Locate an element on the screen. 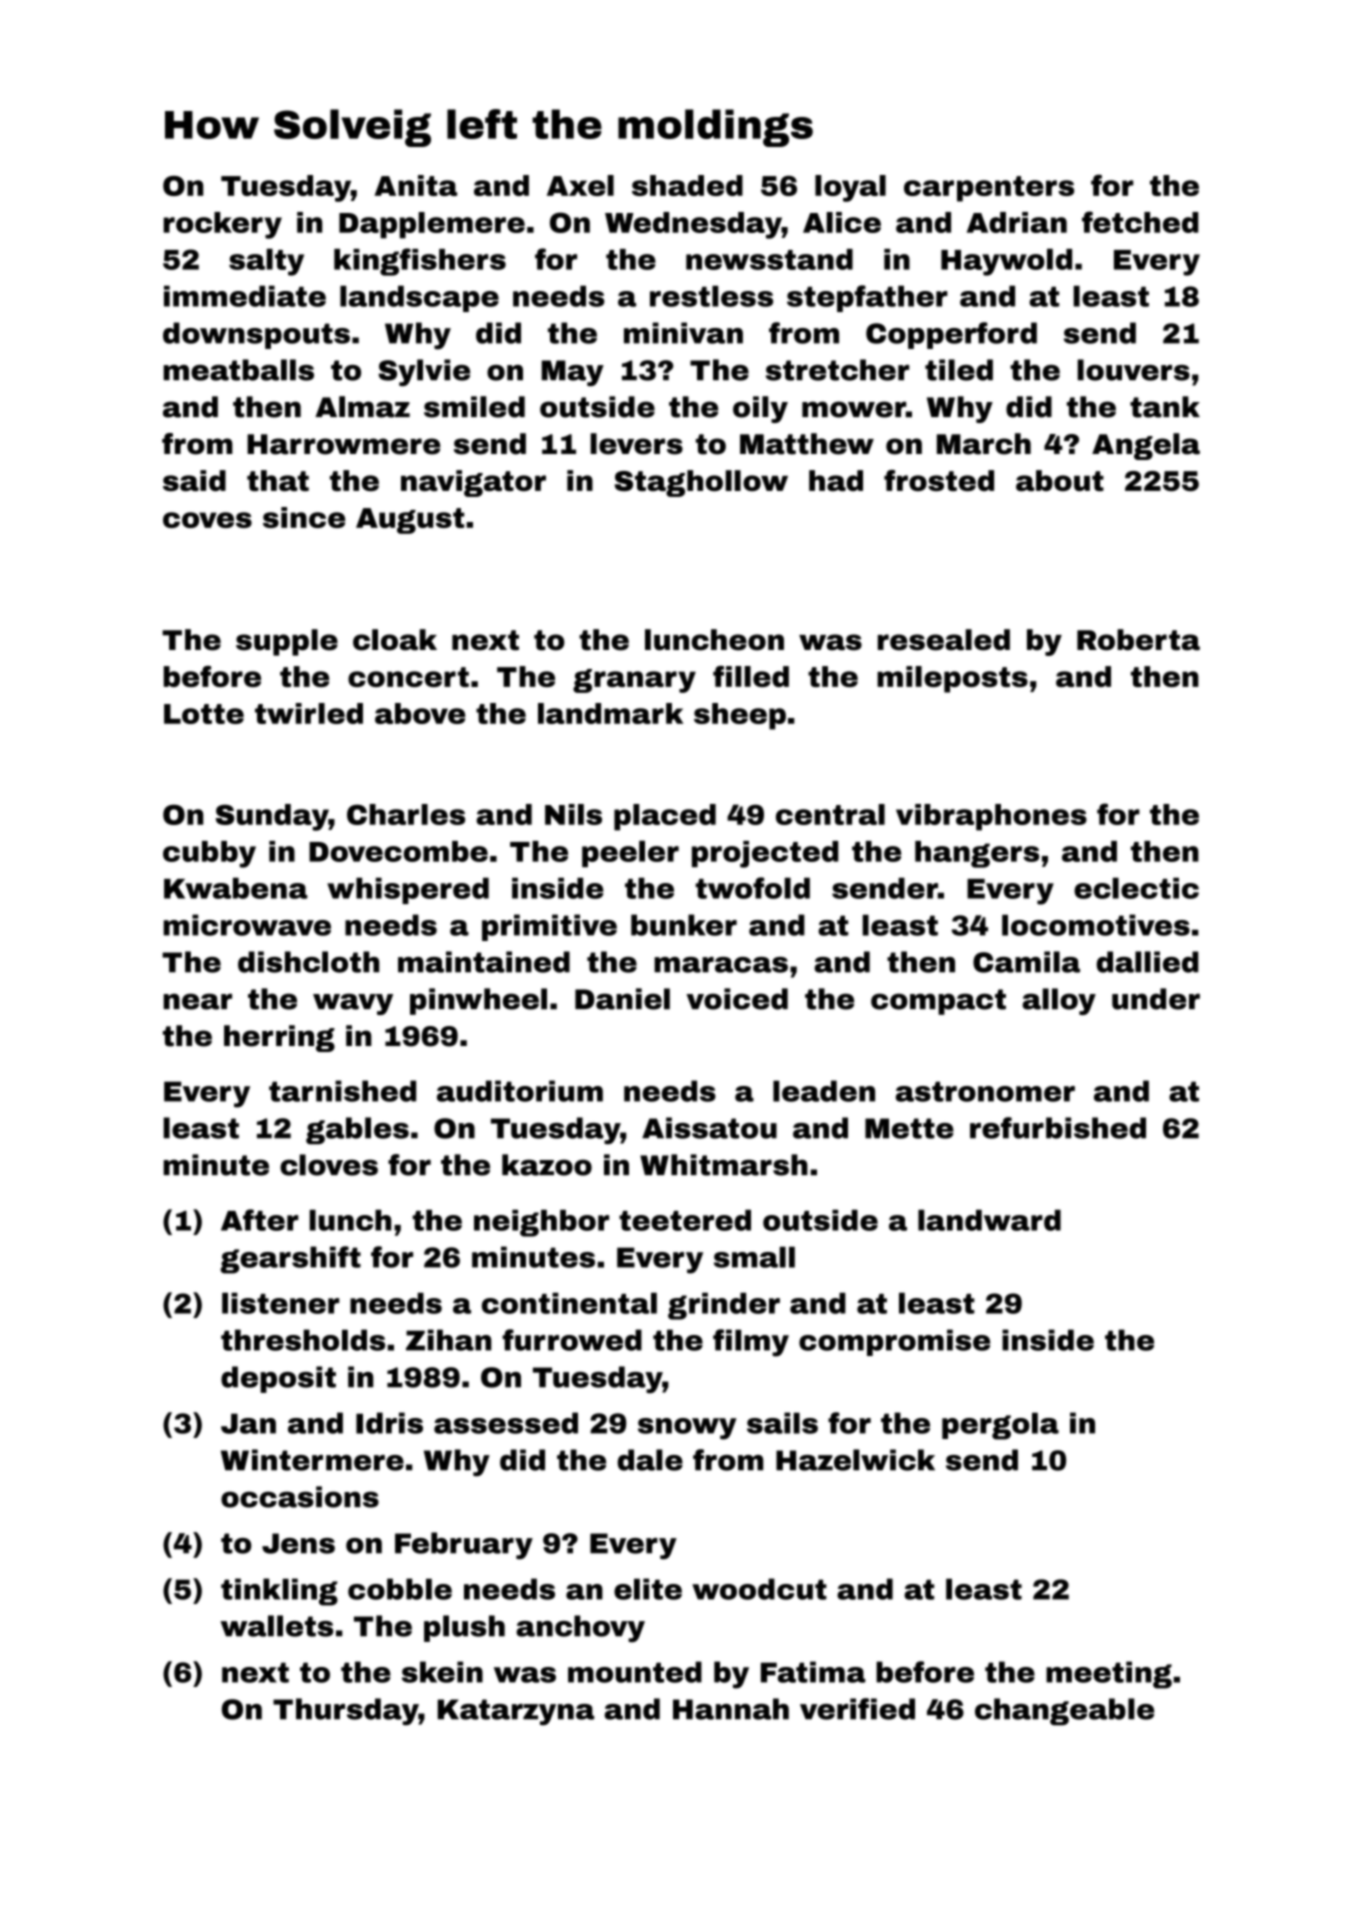 Image resolution: width=1362 pixels, height=1926 pixels. filmy is located at coordinates (751, 1343).
